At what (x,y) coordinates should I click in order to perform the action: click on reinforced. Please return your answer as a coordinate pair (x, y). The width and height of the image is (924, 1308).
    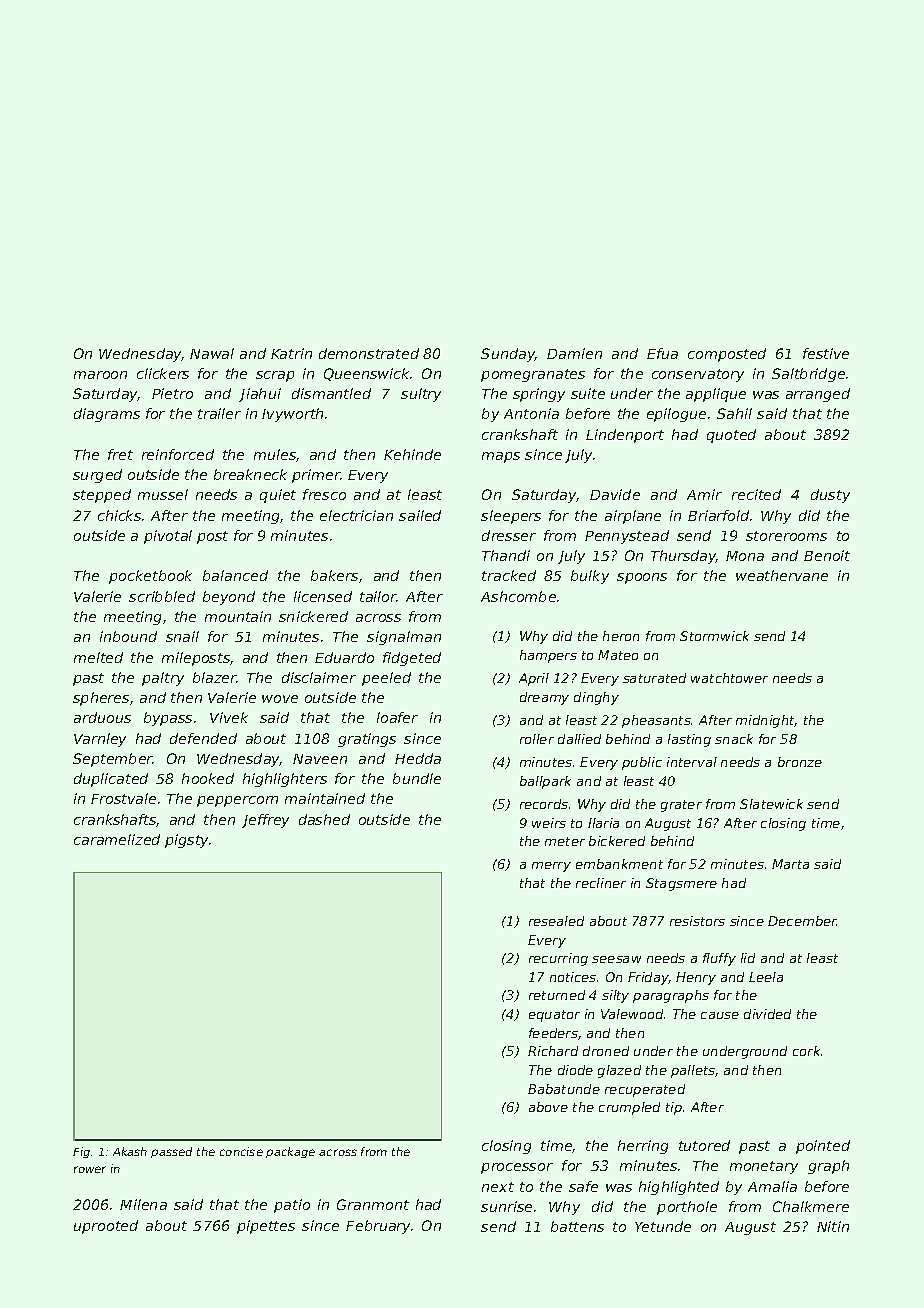
    Looking at the image, I should click on (178, 454).
